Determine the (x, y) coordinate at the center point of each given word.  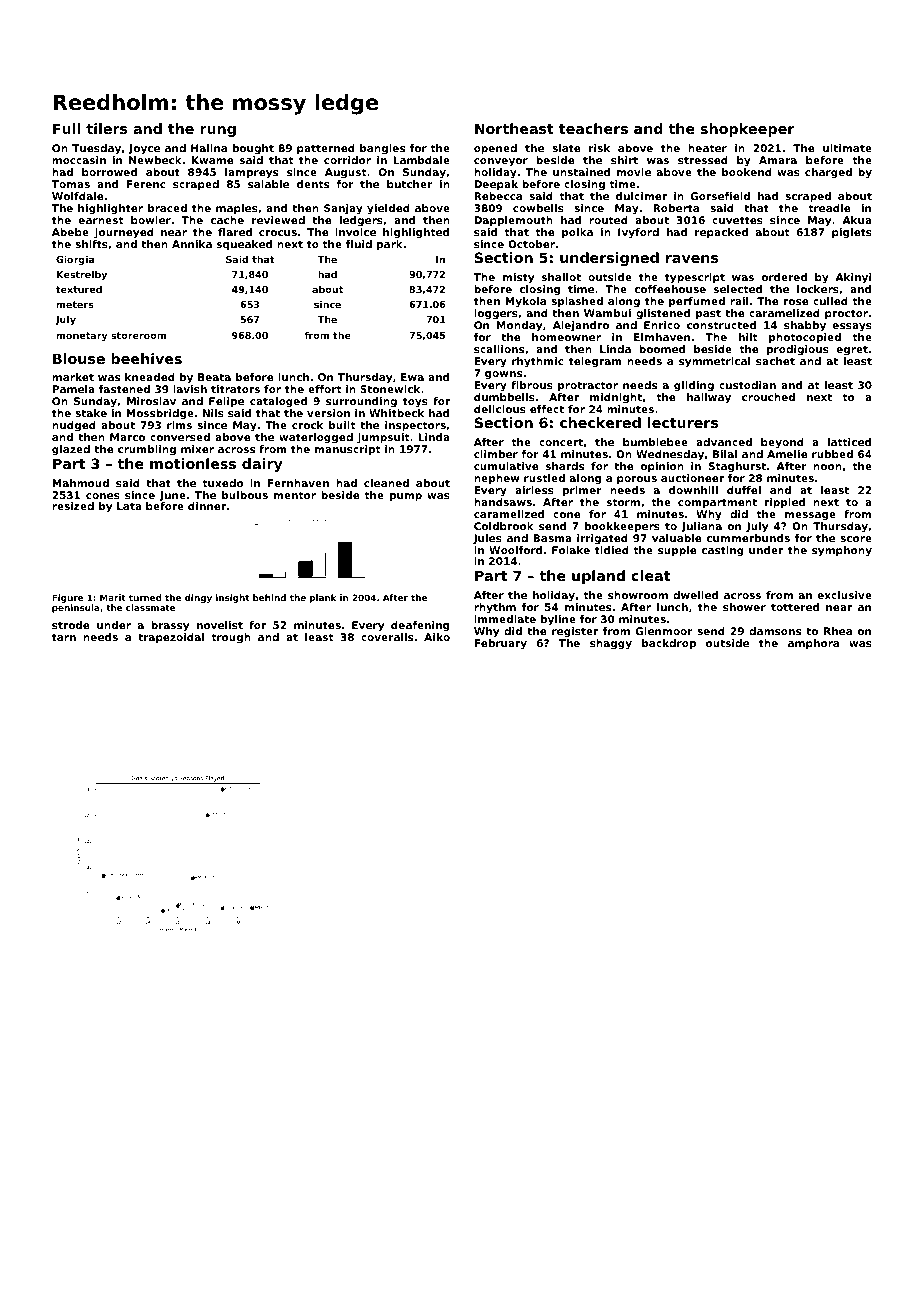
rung (218, 131)
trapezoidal (171, 638)
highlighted (416, 233)
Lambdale (421, 160)
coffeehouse (670, 289)
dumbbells (504, 397)
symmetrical (714, 362)
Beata (214, 377)
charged (828, 173)
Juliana (701, 527)
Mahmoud (80, 483)
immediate (505, 619)
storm (623, 502)
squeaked (244, 245)
